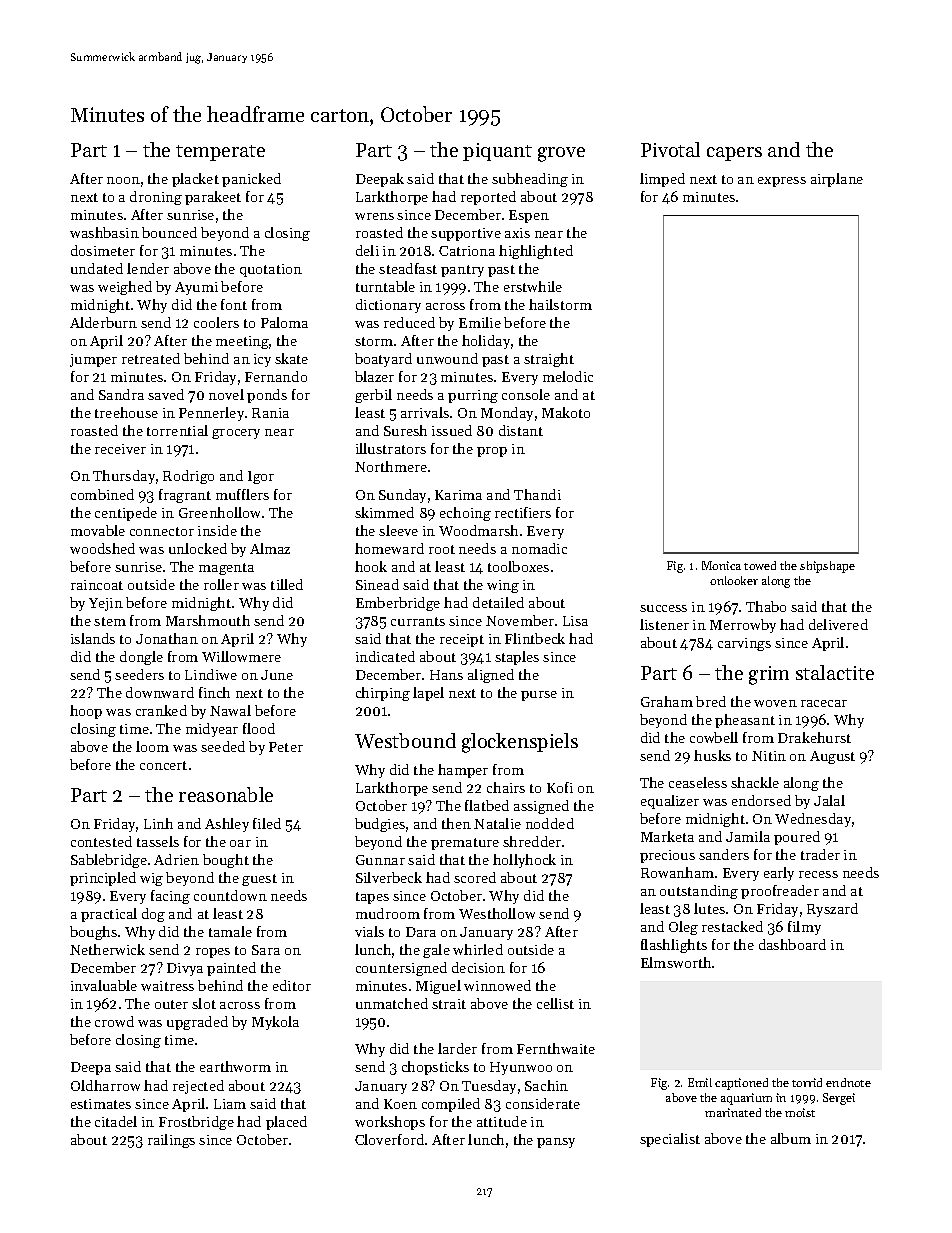  I want to click on endnote, so click(848, 1082).
